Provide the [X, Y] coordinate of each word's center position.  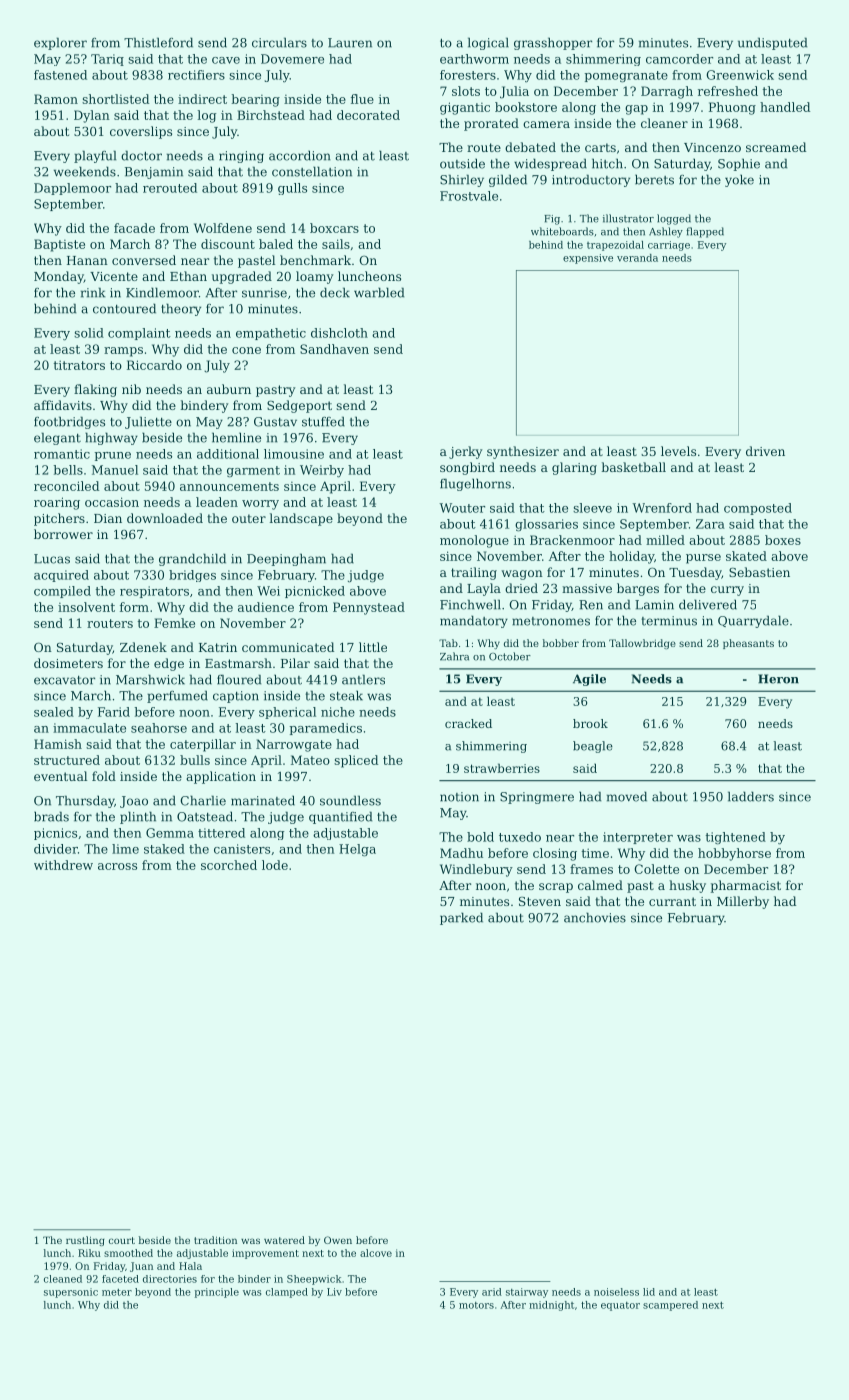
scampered [670, 1306]
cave [226, 60]
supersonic [71, 1293]
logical [488, 43]
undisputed [772, 43]
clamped [287, 1293]
